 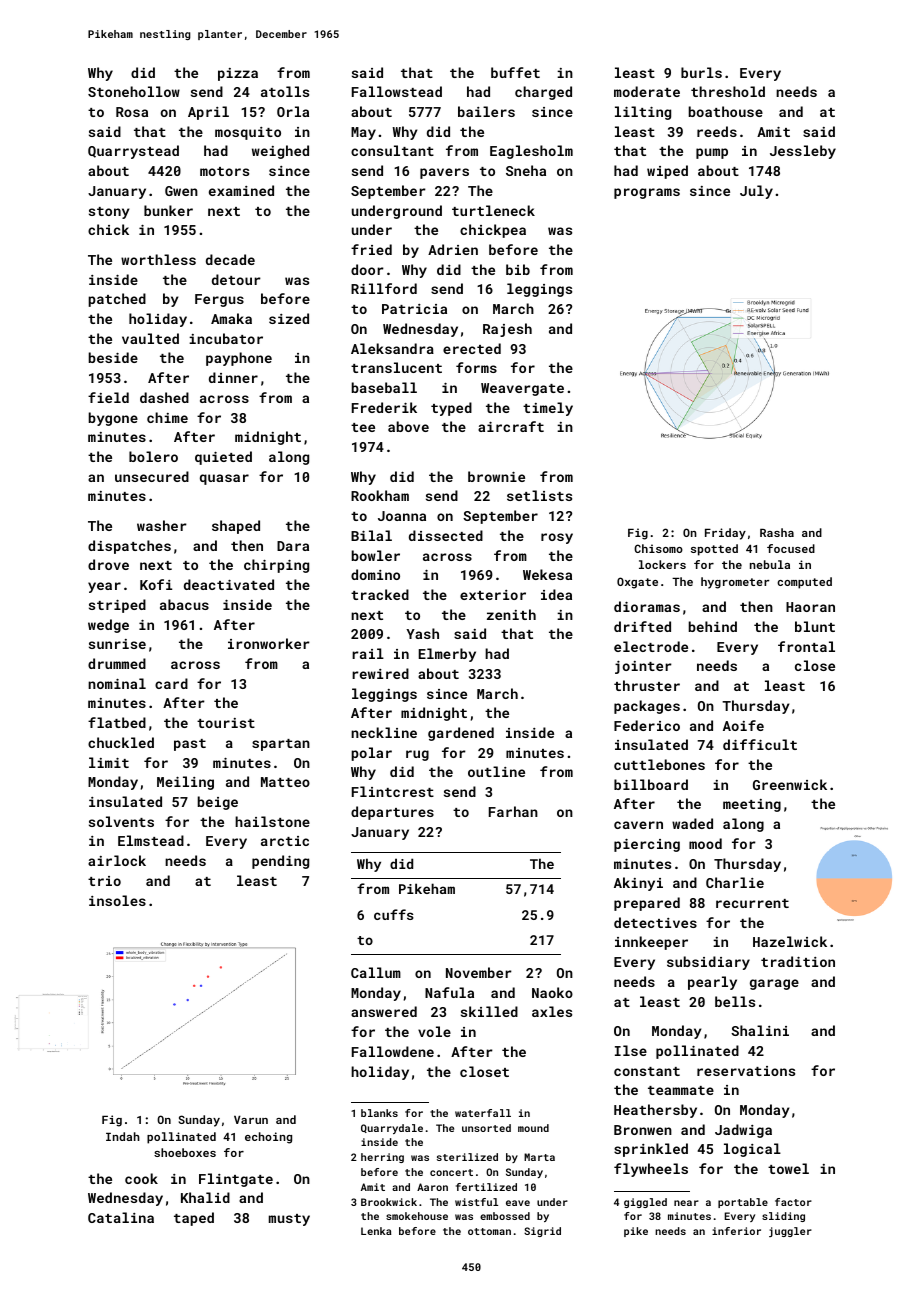 What do you see at coordinates (760, 744) in the document?
I see `difficult` at bounding box center [760, 744].
